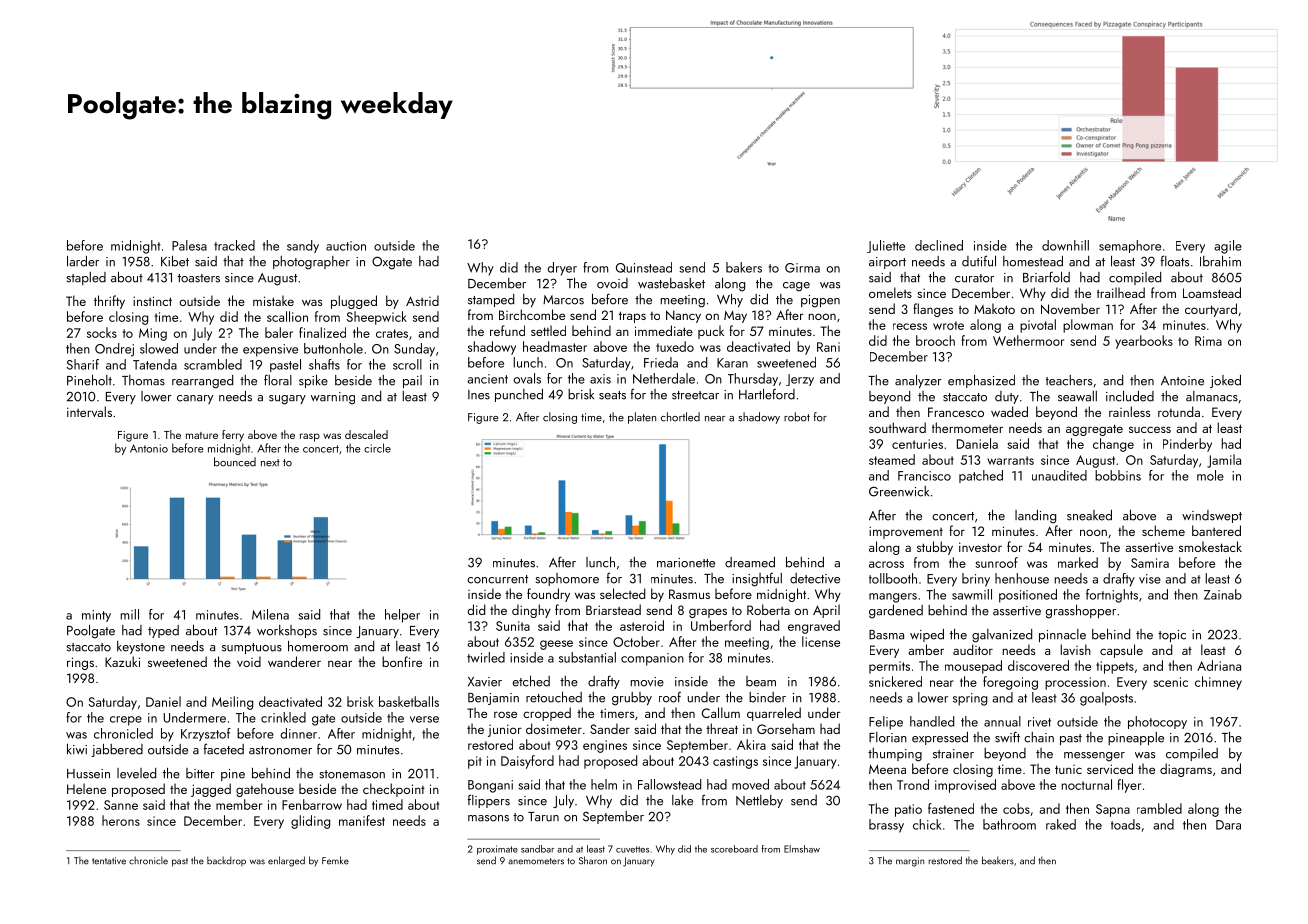  Describe the element at coordinates (981, 381) in the document. I see `emphasized` at that location.
